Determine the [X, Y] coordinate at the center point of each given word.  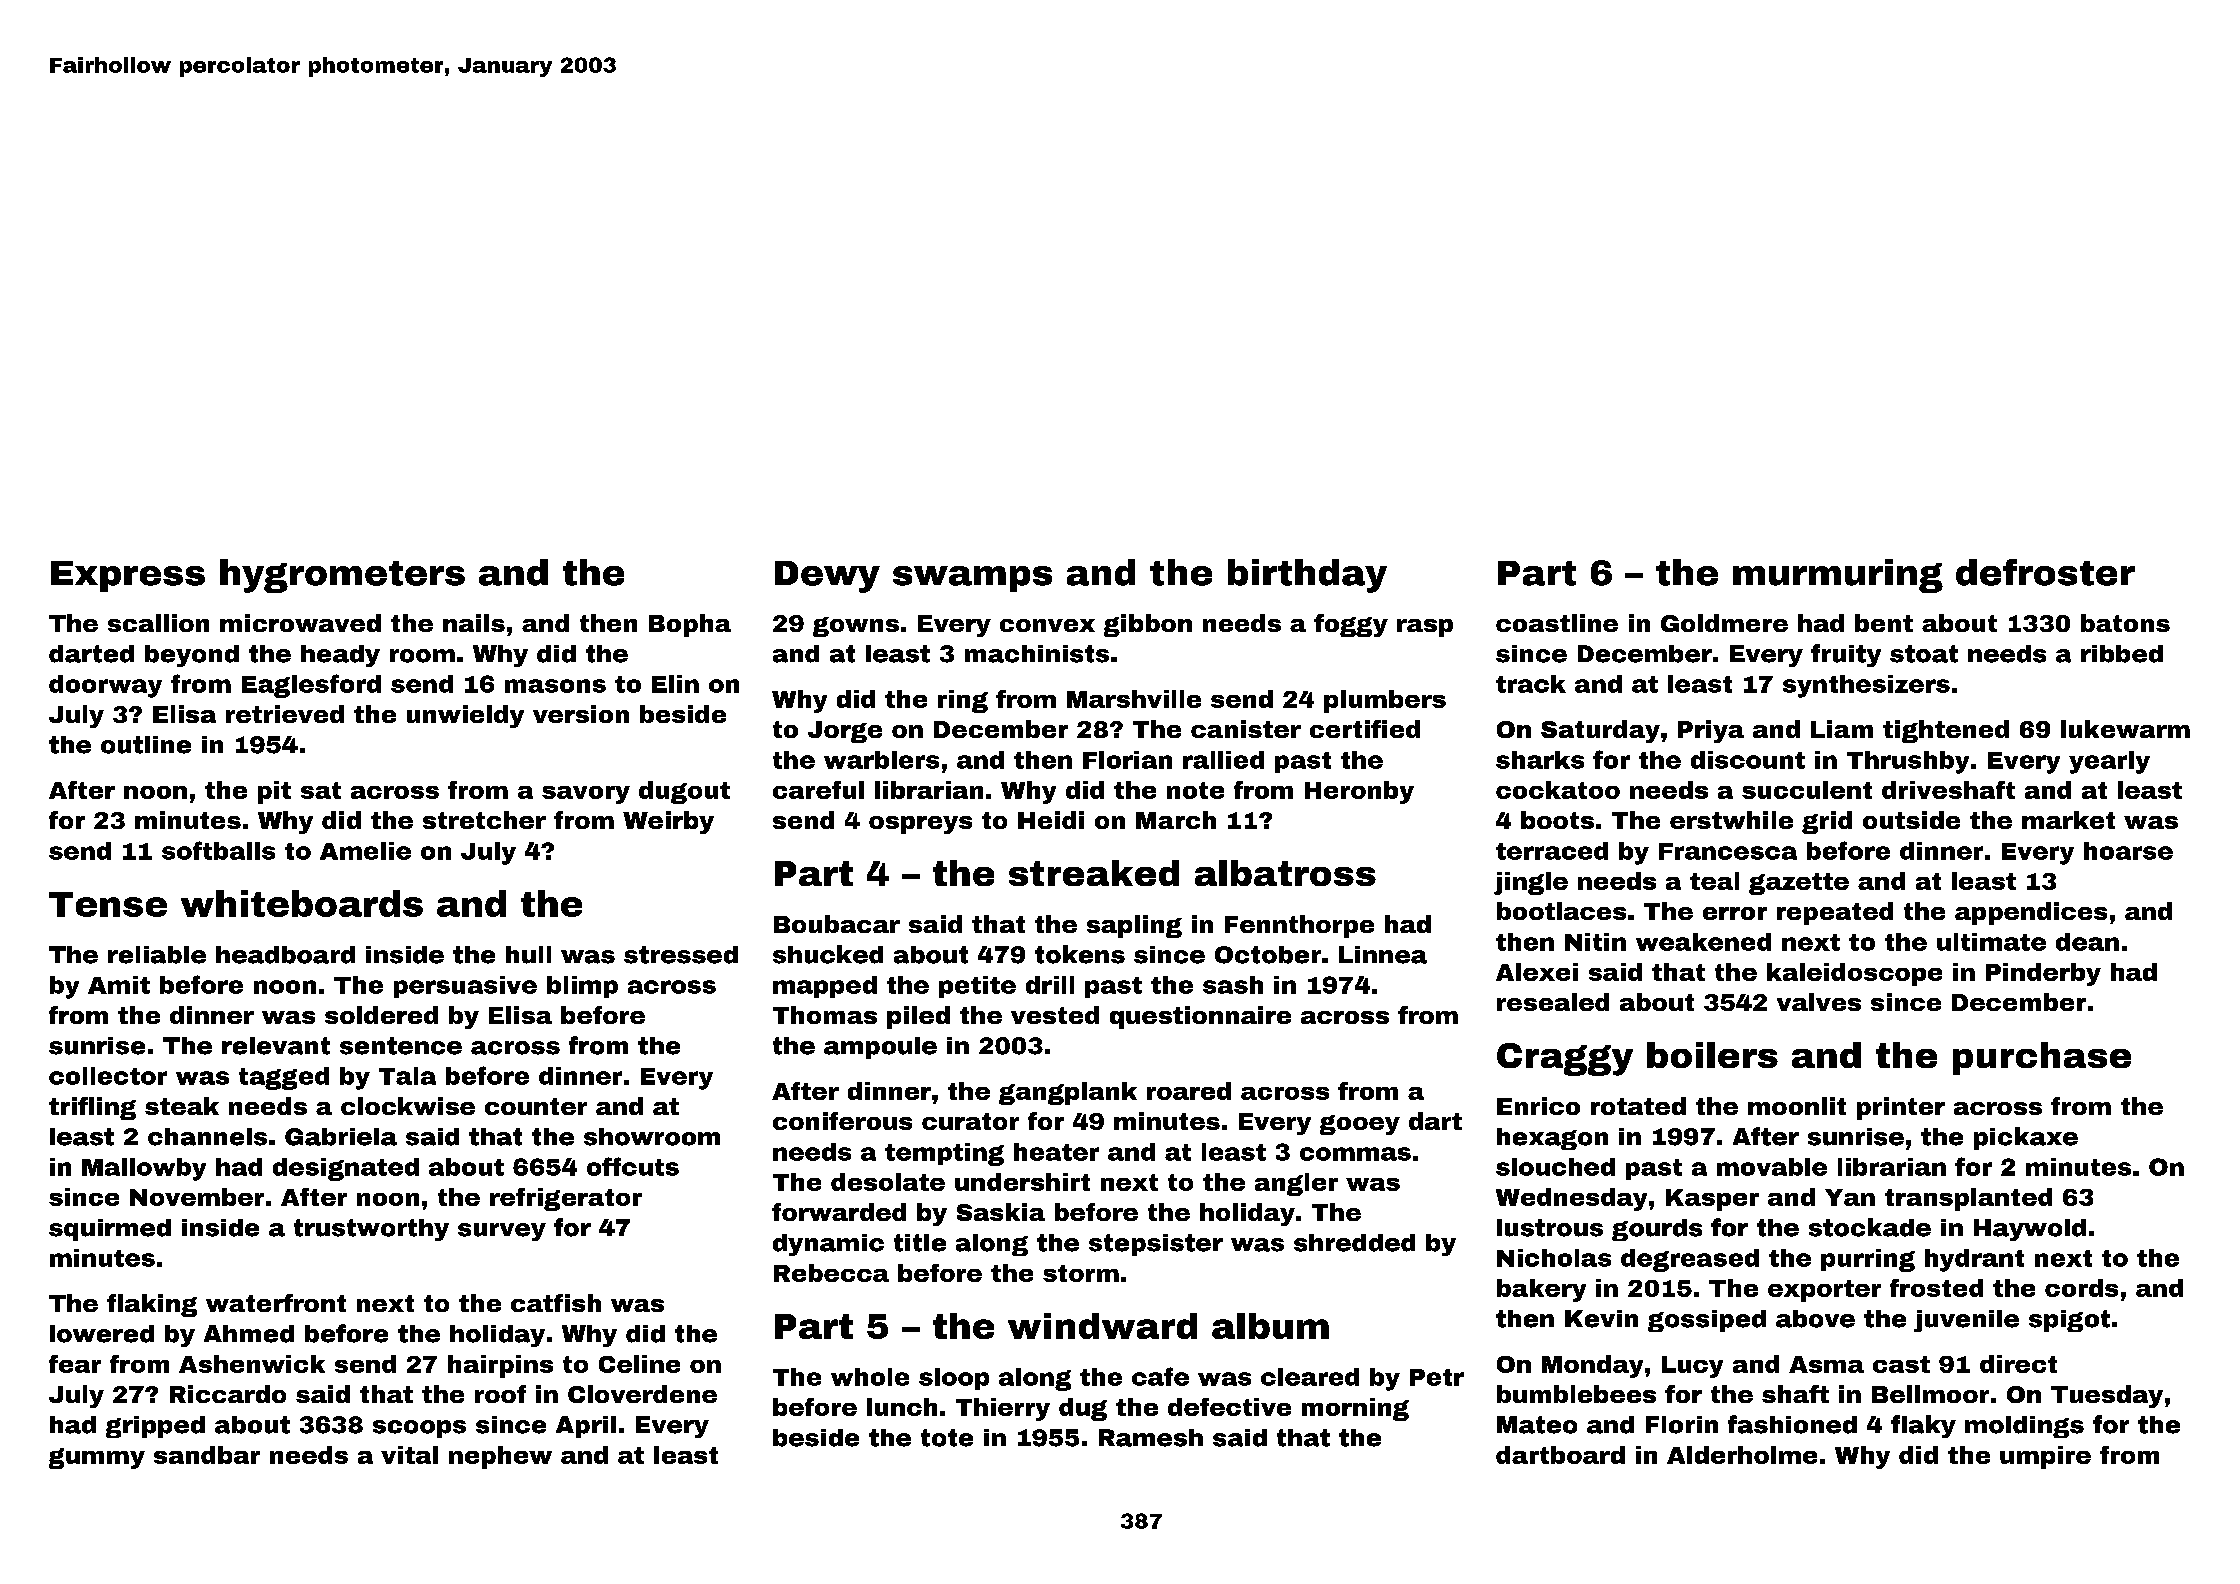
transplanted [1968, 1199]
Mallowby [144, 1169]
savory [586, 795]
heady [340, 656]
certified [1365, 729]
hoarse [2128, 851]
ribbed [2122, 654]
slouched [1555, 1167]
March [1176, 820]
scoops [419, 1429]
